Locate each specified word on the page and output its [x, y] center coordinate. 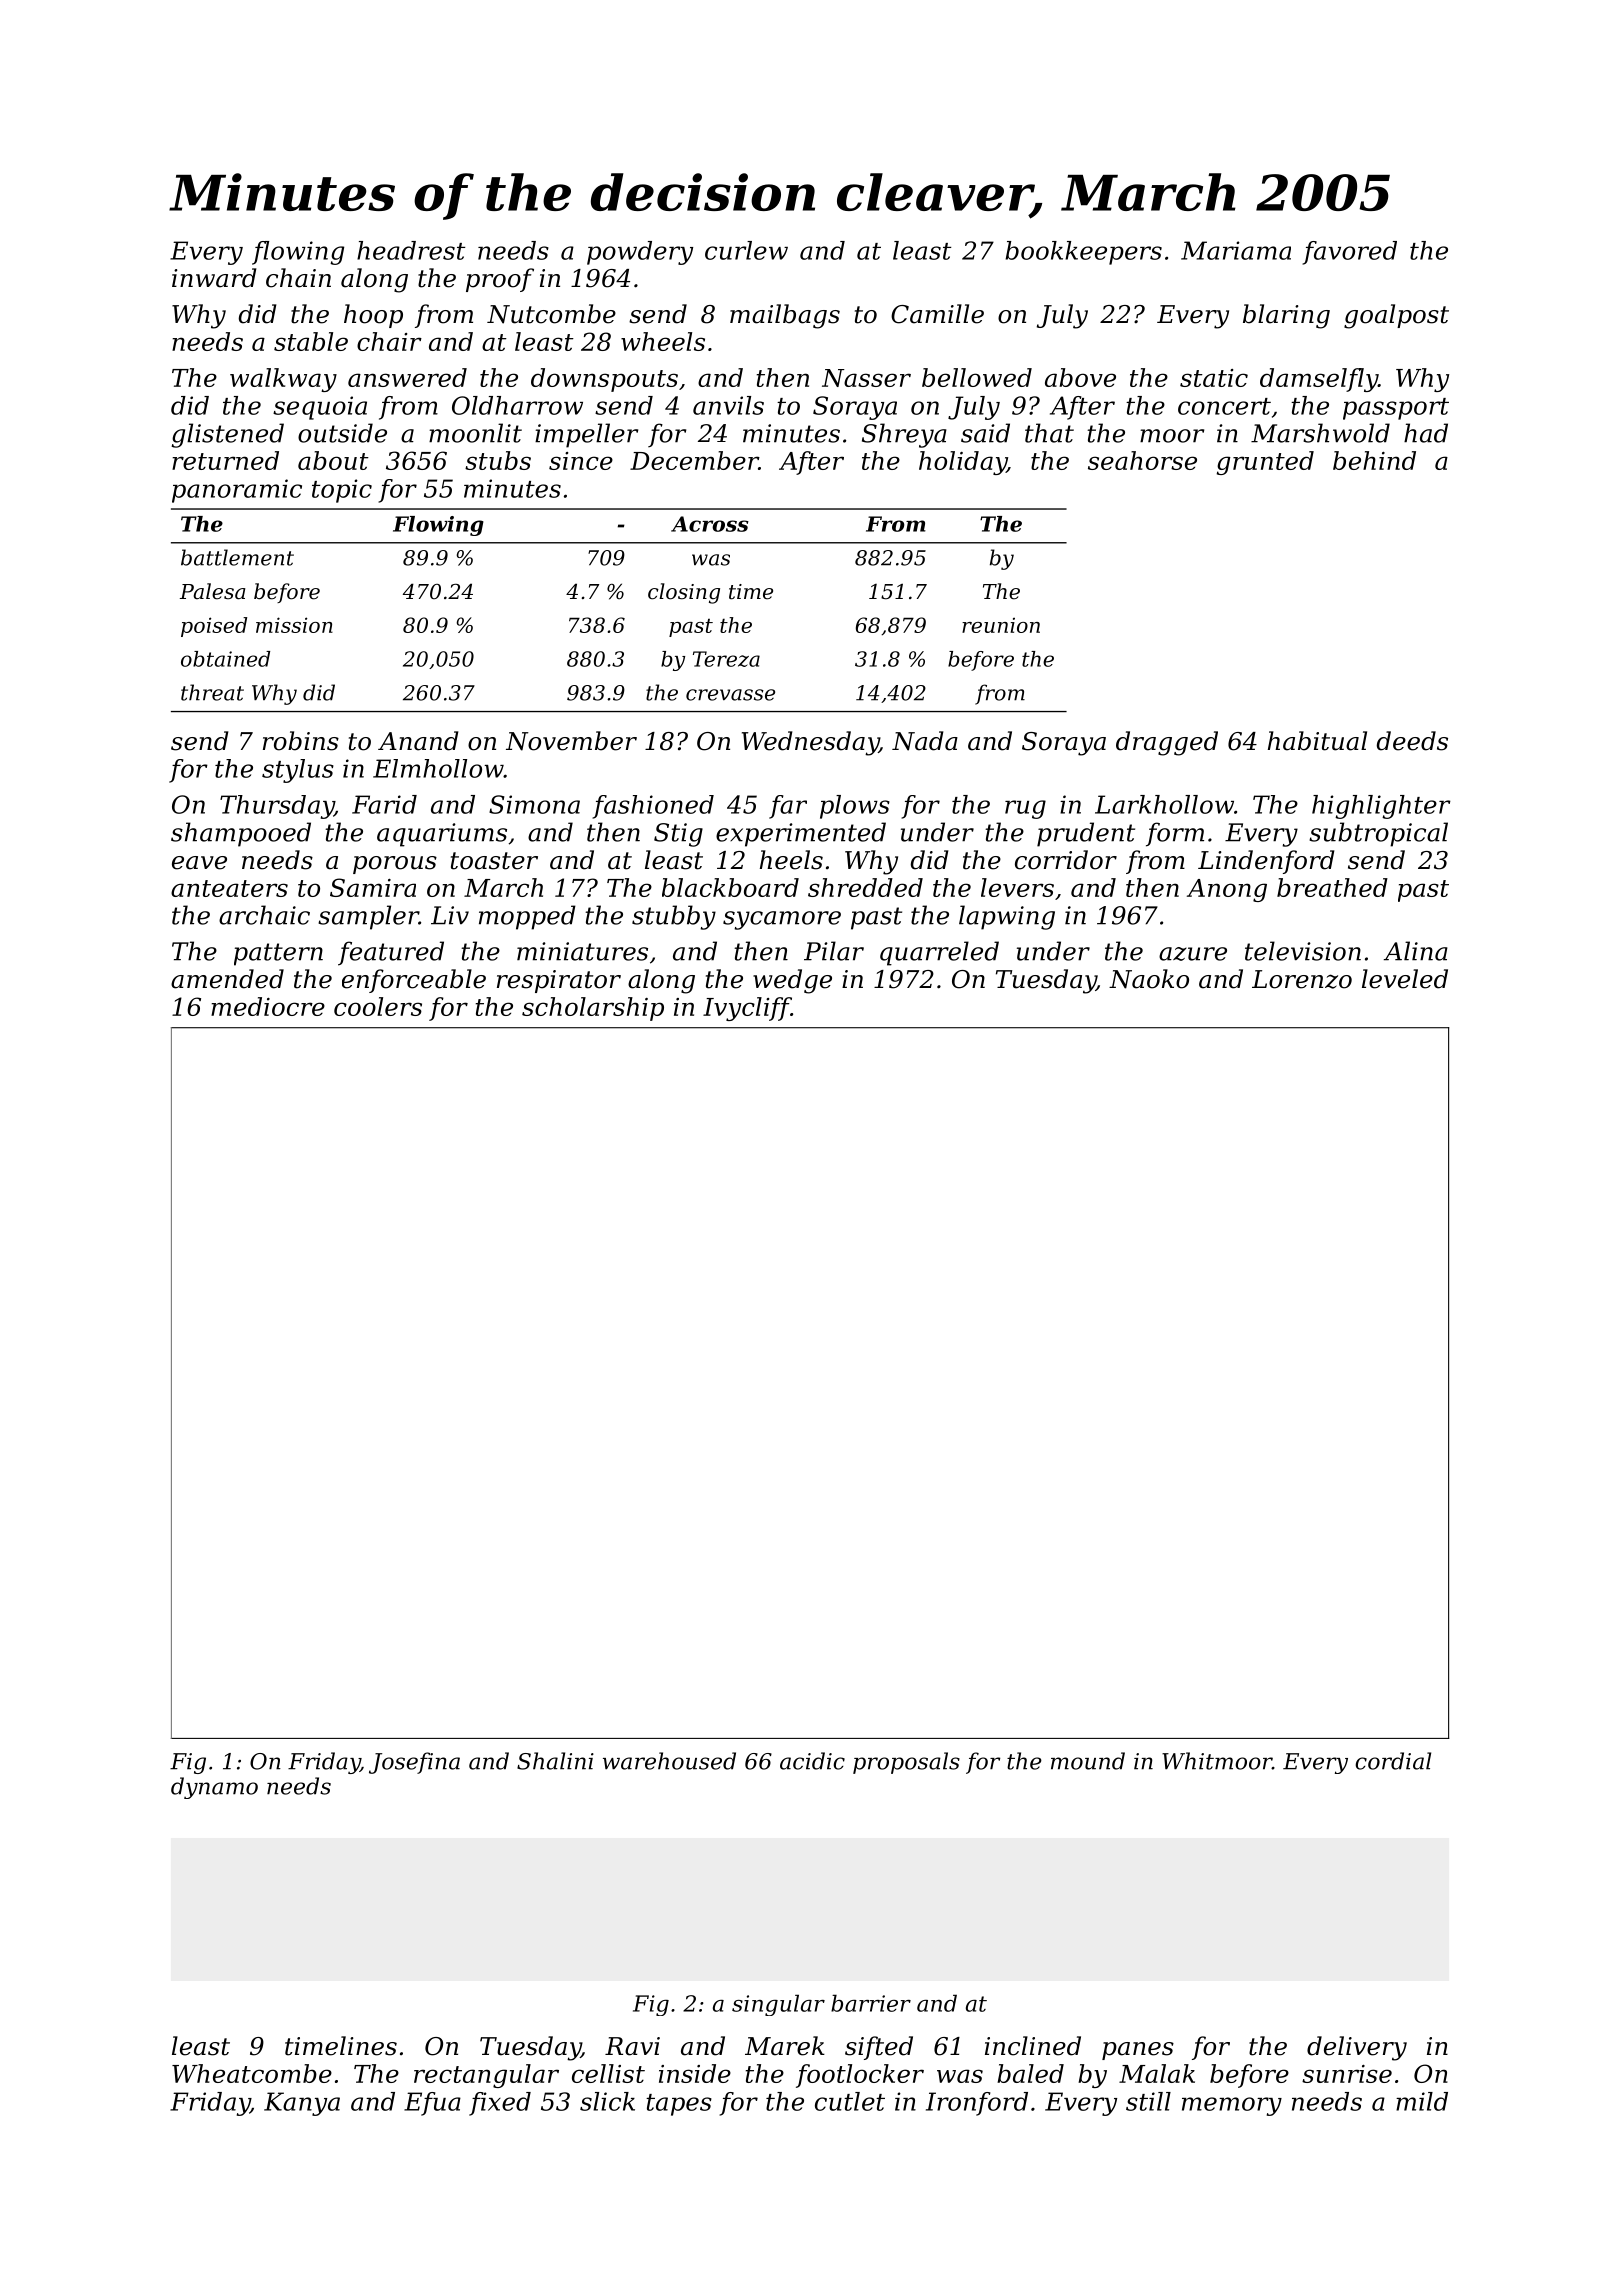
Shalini [555, 1761]
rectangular [486, 2076]
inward [214, 278]
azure [1193, 954]
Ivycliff [747, 1009]
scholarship [593, 1009]
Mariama [1236, 250]
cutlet [850, 2101]
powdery [640, 253]
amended [227, 979]
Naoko [1149, 979]
